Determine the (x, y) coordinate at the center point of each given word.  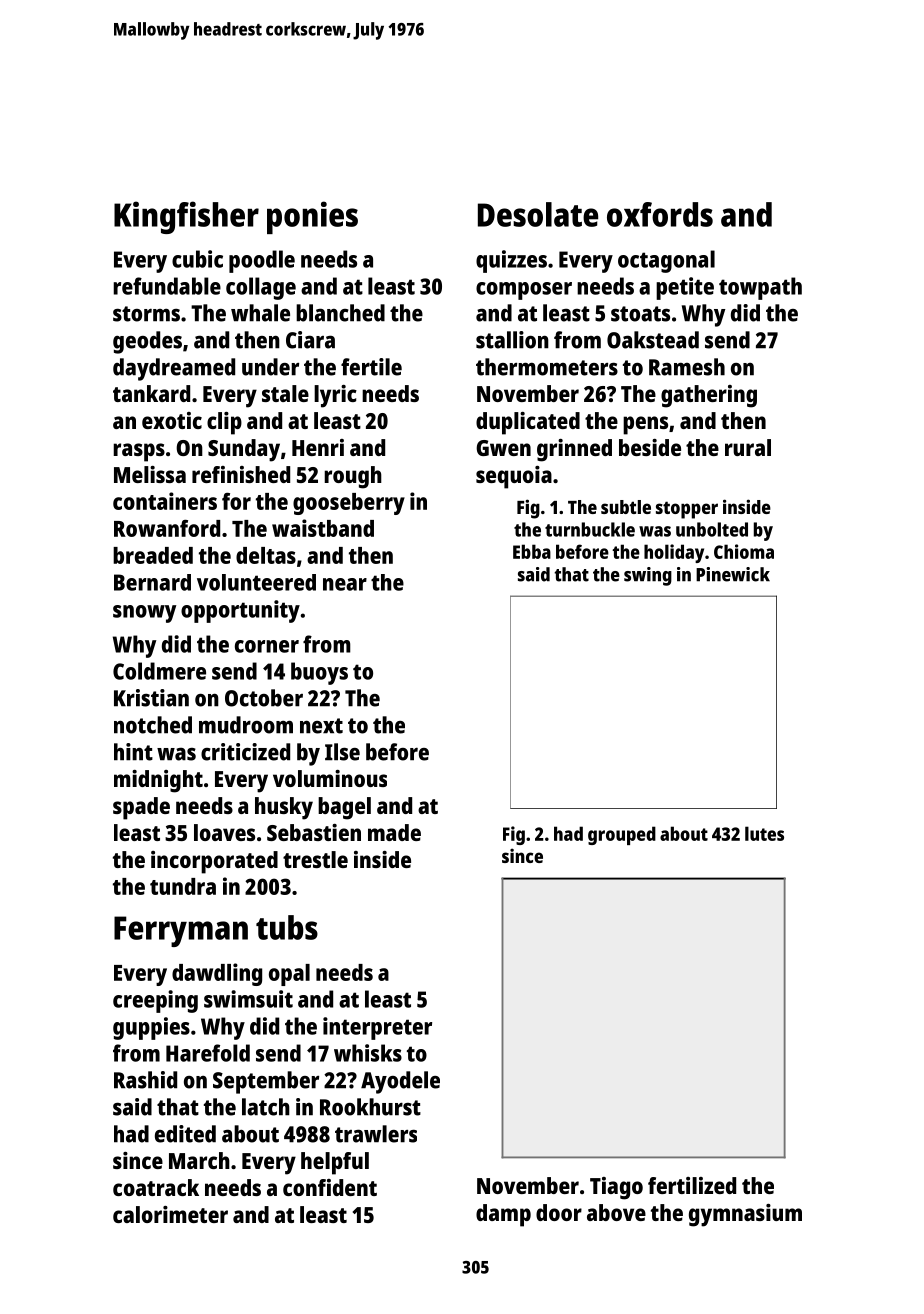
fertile (371, 367)
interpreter (377, 1028)
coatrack (156, 1187)
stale (285, 393)
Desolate (538, 214)
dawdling (217, 974)
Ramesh (687, 367)
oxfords (660, 214)
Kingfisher (186, 217)
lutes (764, 833)
